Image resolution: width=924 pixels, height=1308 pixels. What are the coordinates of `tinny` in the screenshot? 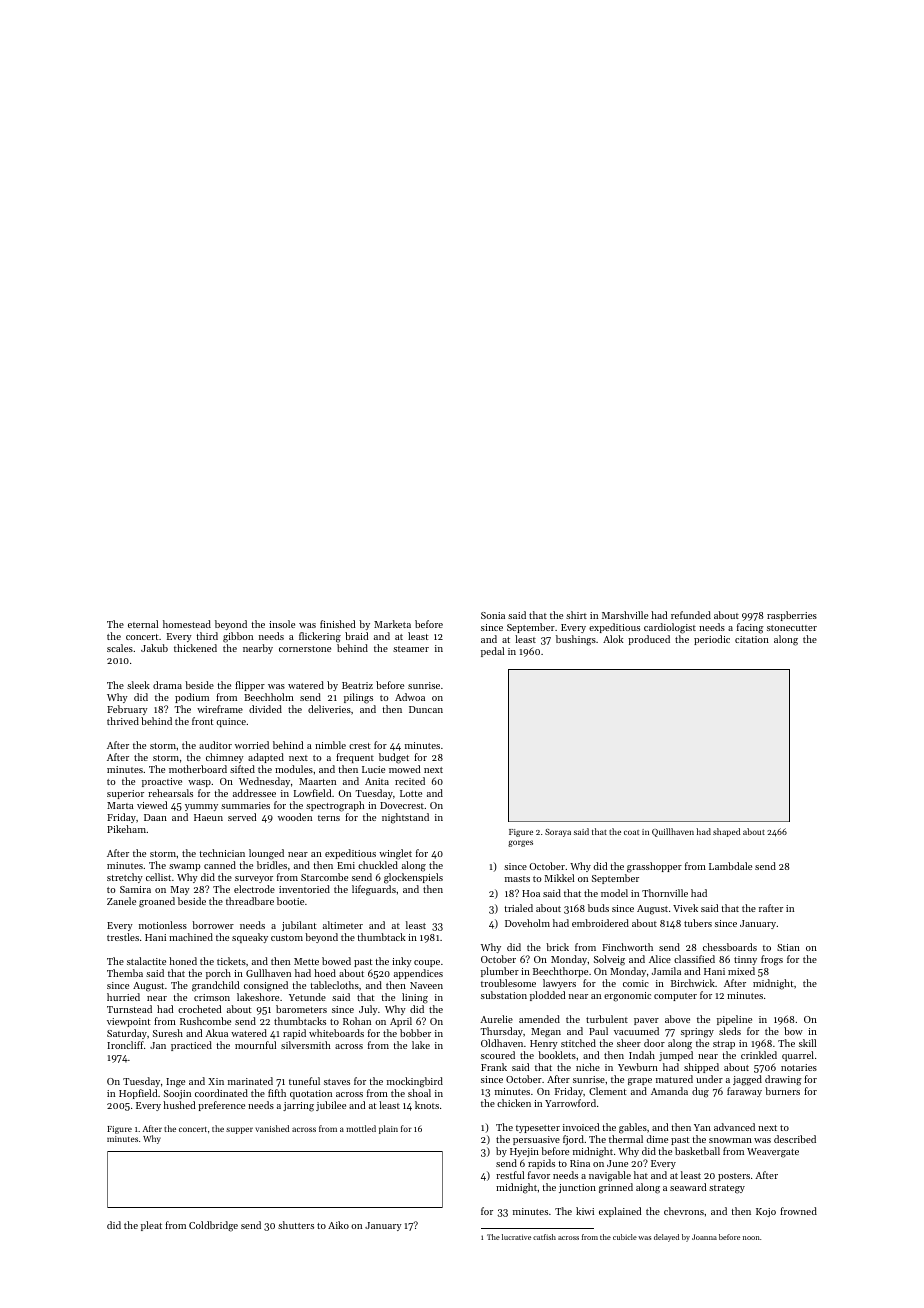 It's located at (745, 960).
